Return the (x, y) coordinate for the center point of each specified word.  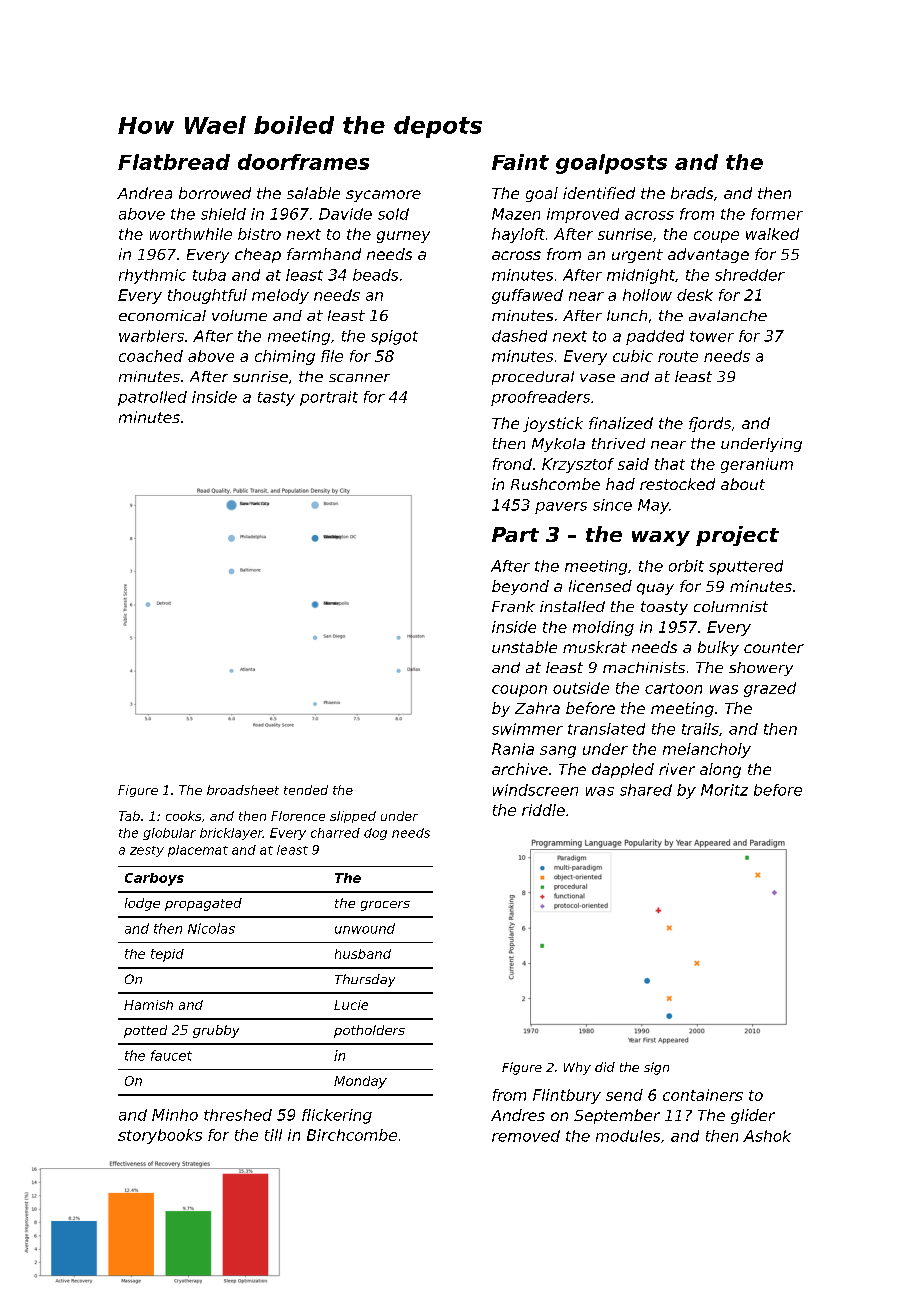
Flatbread (174, 162)
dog (375, 834)
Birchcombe (352, 1135)
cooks (183, 816)
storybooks (160, 1136)
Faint (520, 162)
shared (646, 790)
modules (628, 1136)
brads (692, 193)
